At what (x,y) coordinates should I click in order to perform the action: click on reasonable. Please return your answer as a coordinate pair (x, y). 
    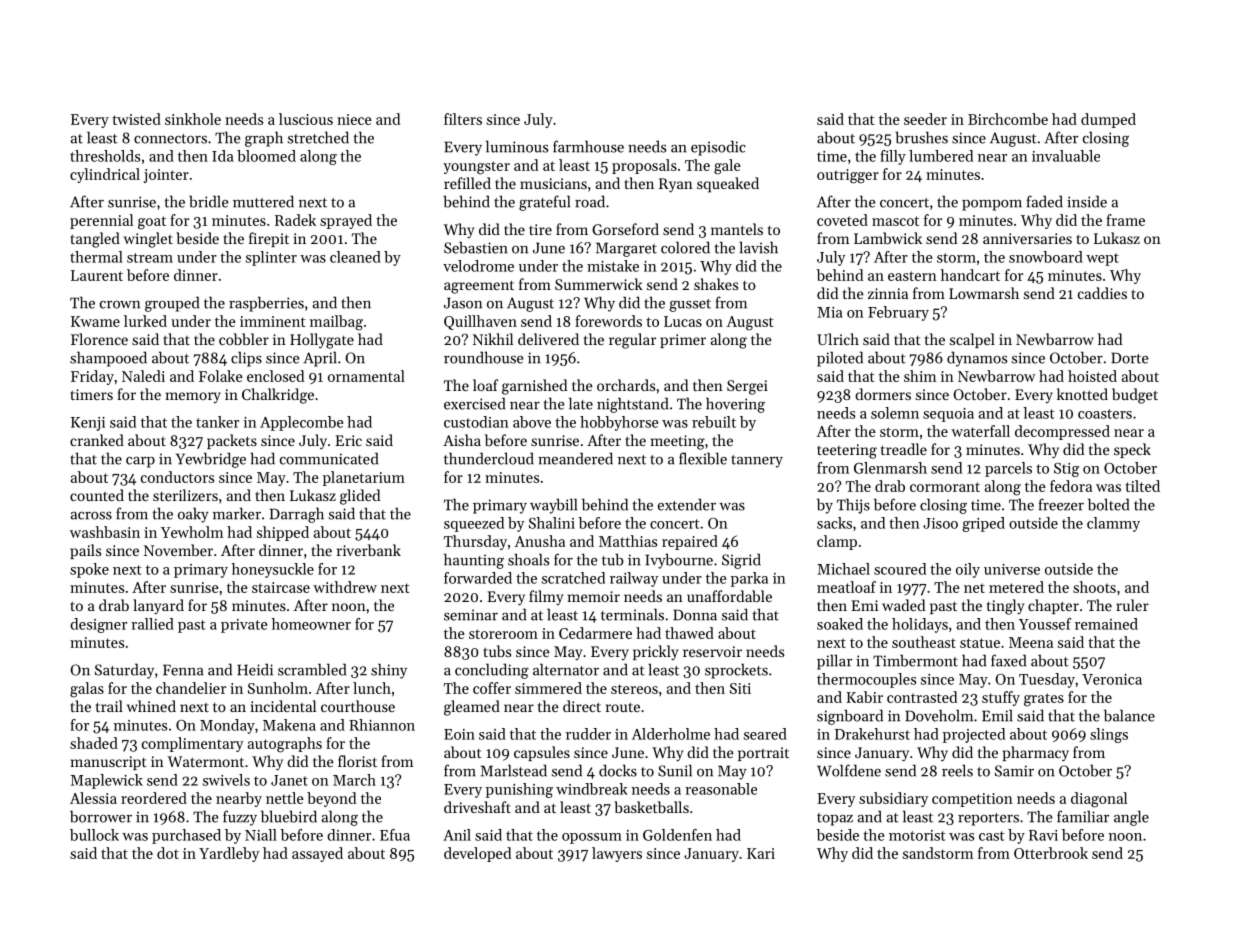
    Looking at the image, I should click on (721, 789).
